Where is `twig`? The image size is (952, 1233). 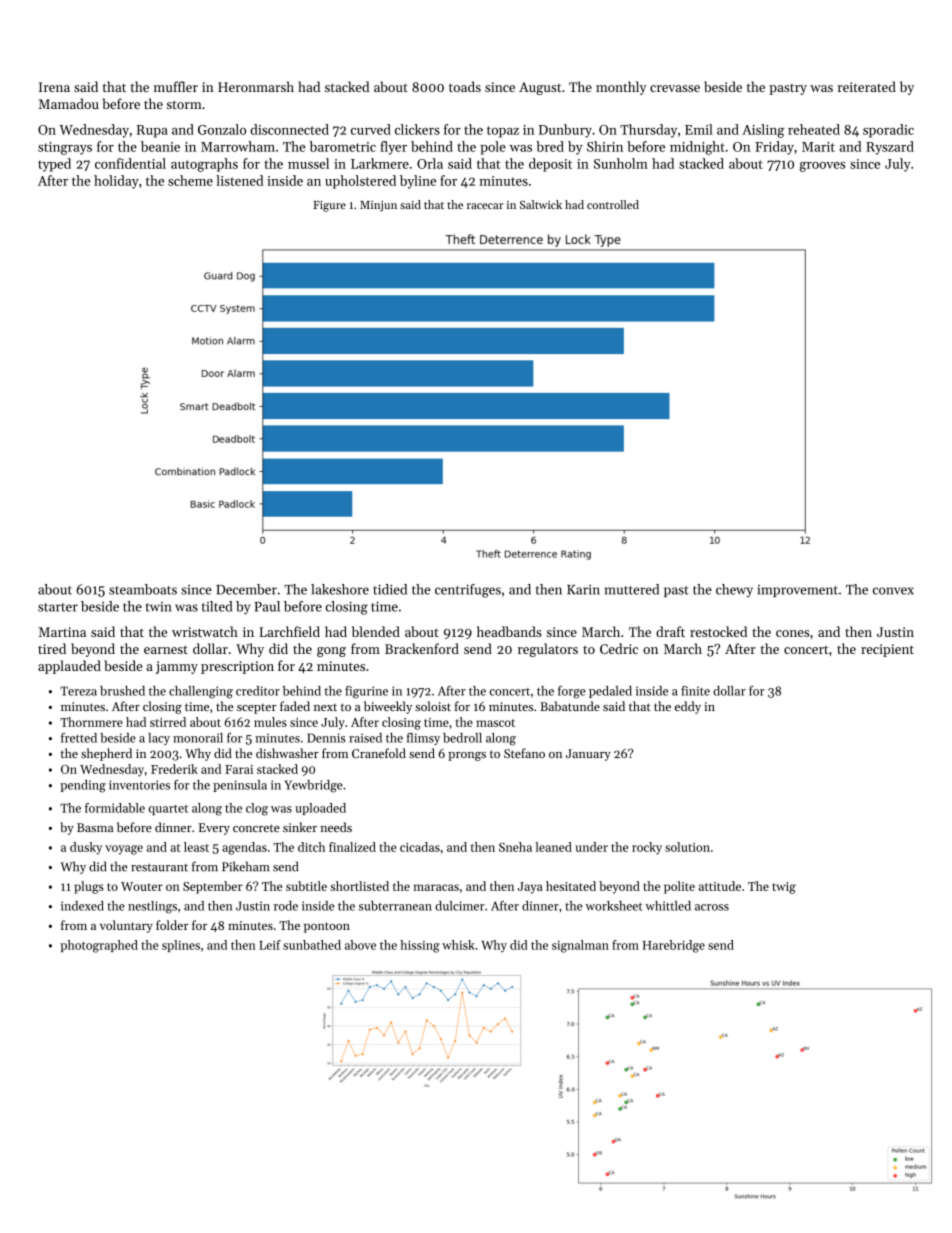 twig is located at coordinates (784, 888).
